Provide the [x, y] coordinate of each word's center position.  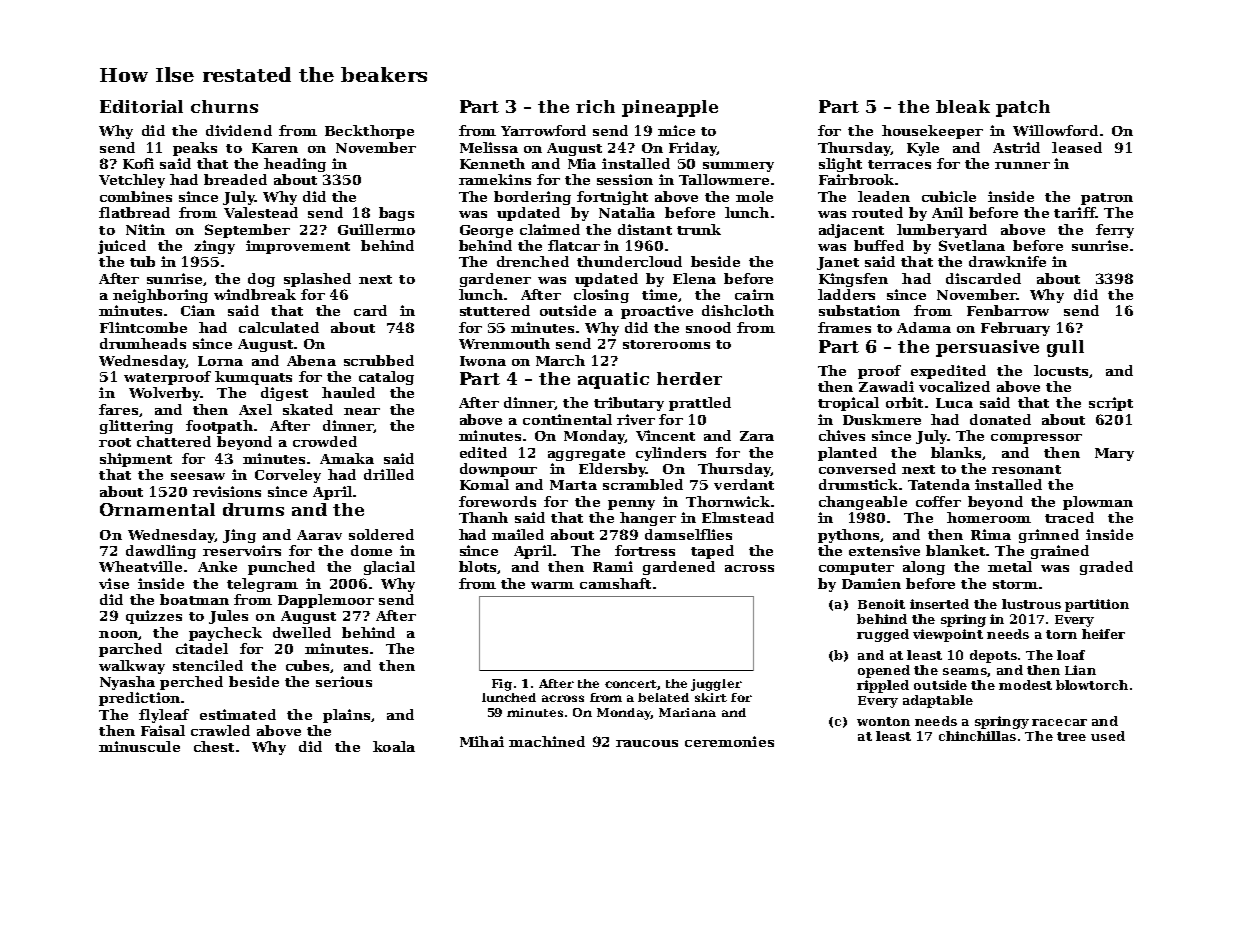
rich [595, 106]
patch [1023, 108]
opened [884, 671]
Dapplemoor [326, 601]
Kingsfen [853, 280]
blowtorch [1092, 685]
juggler [716, 685]
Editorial [141, 106]
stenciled [208, 665]
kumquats [253, 378]
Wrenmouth [504, 343]
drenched [533, 261]
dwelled [302, 632]
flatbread [134, 212]
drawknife [1007, 261]
